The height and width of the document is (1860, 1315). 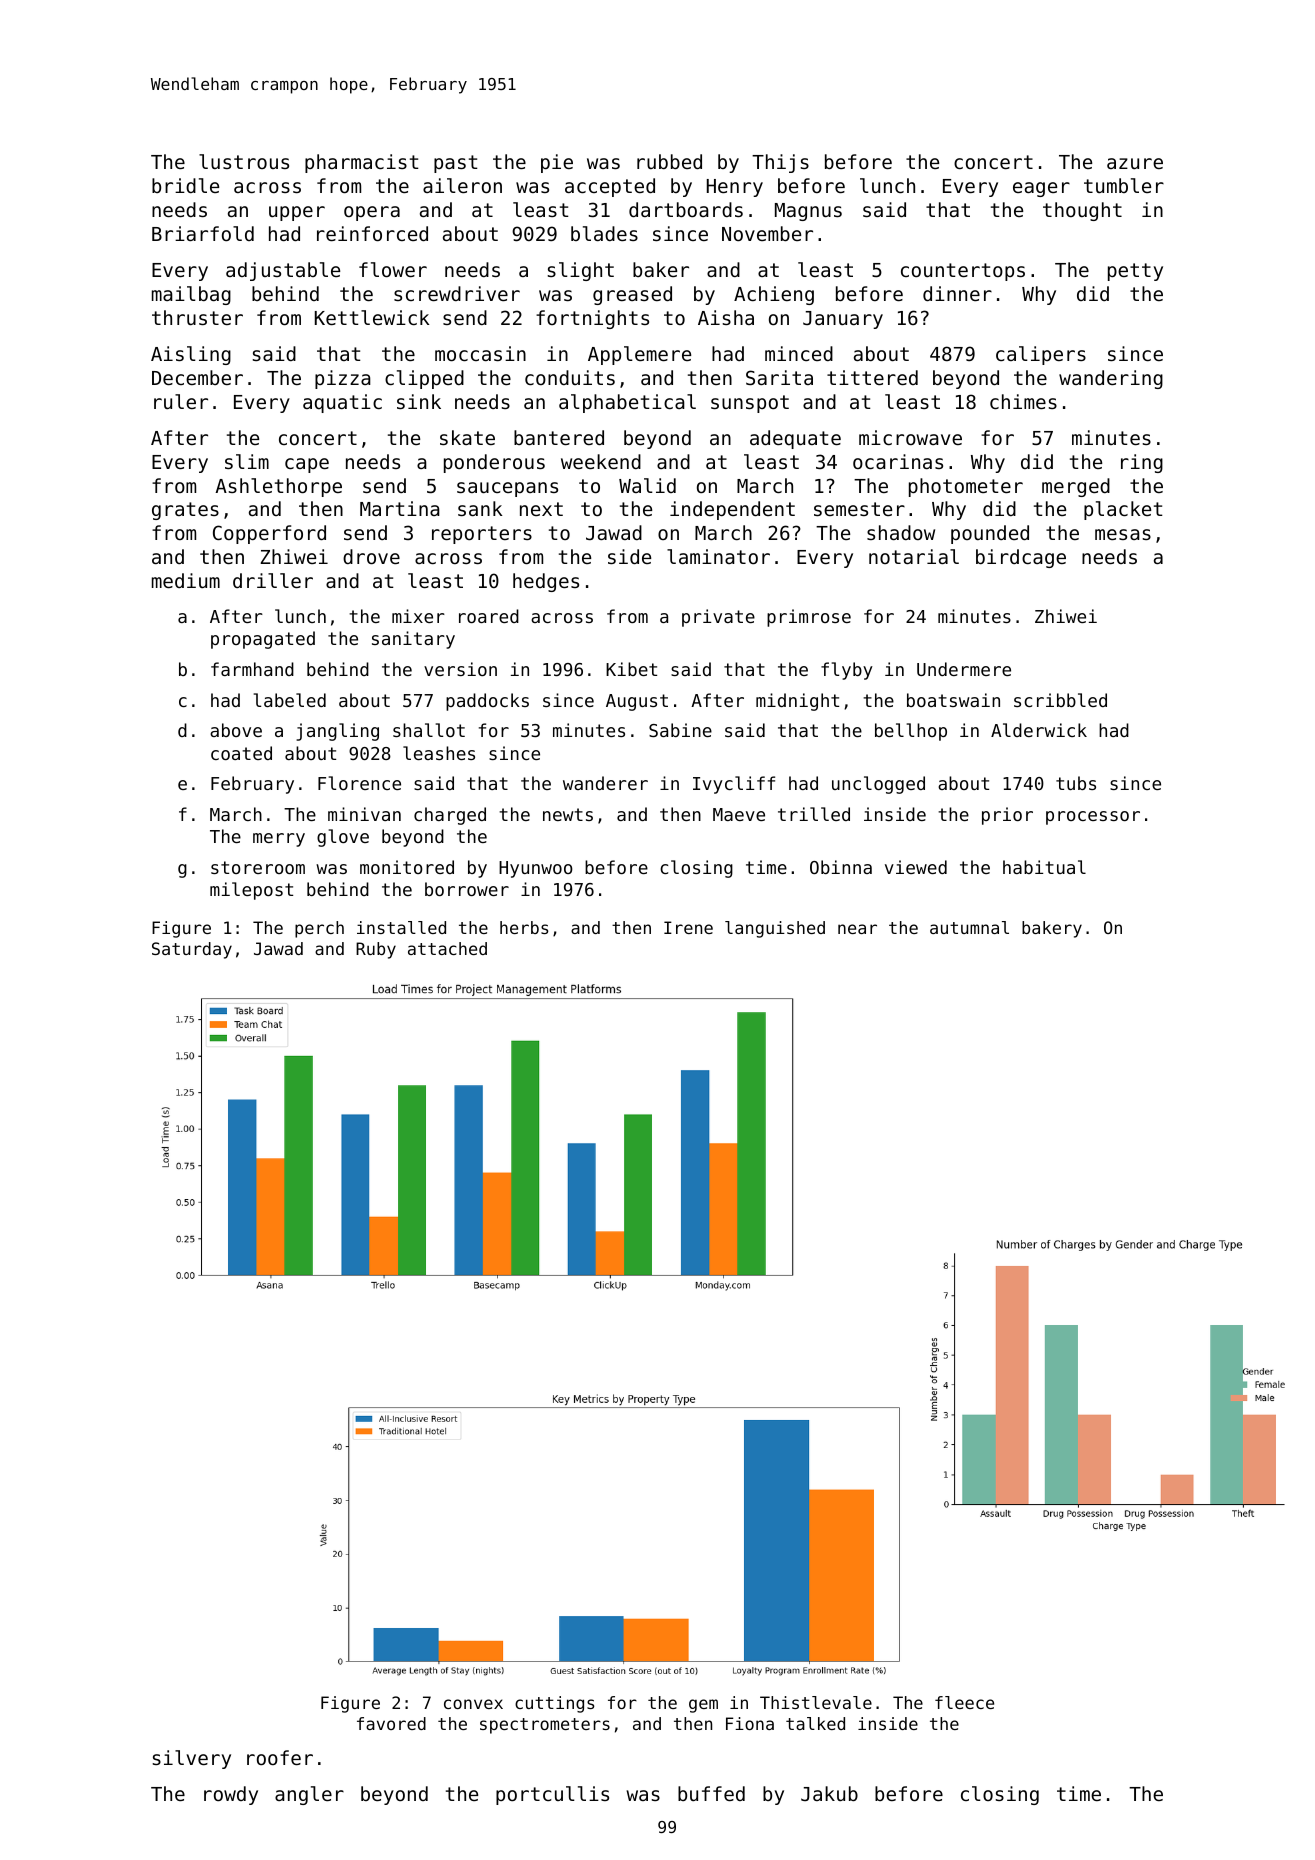 I want to click on Jakub, so click(x=829, y=1793).
